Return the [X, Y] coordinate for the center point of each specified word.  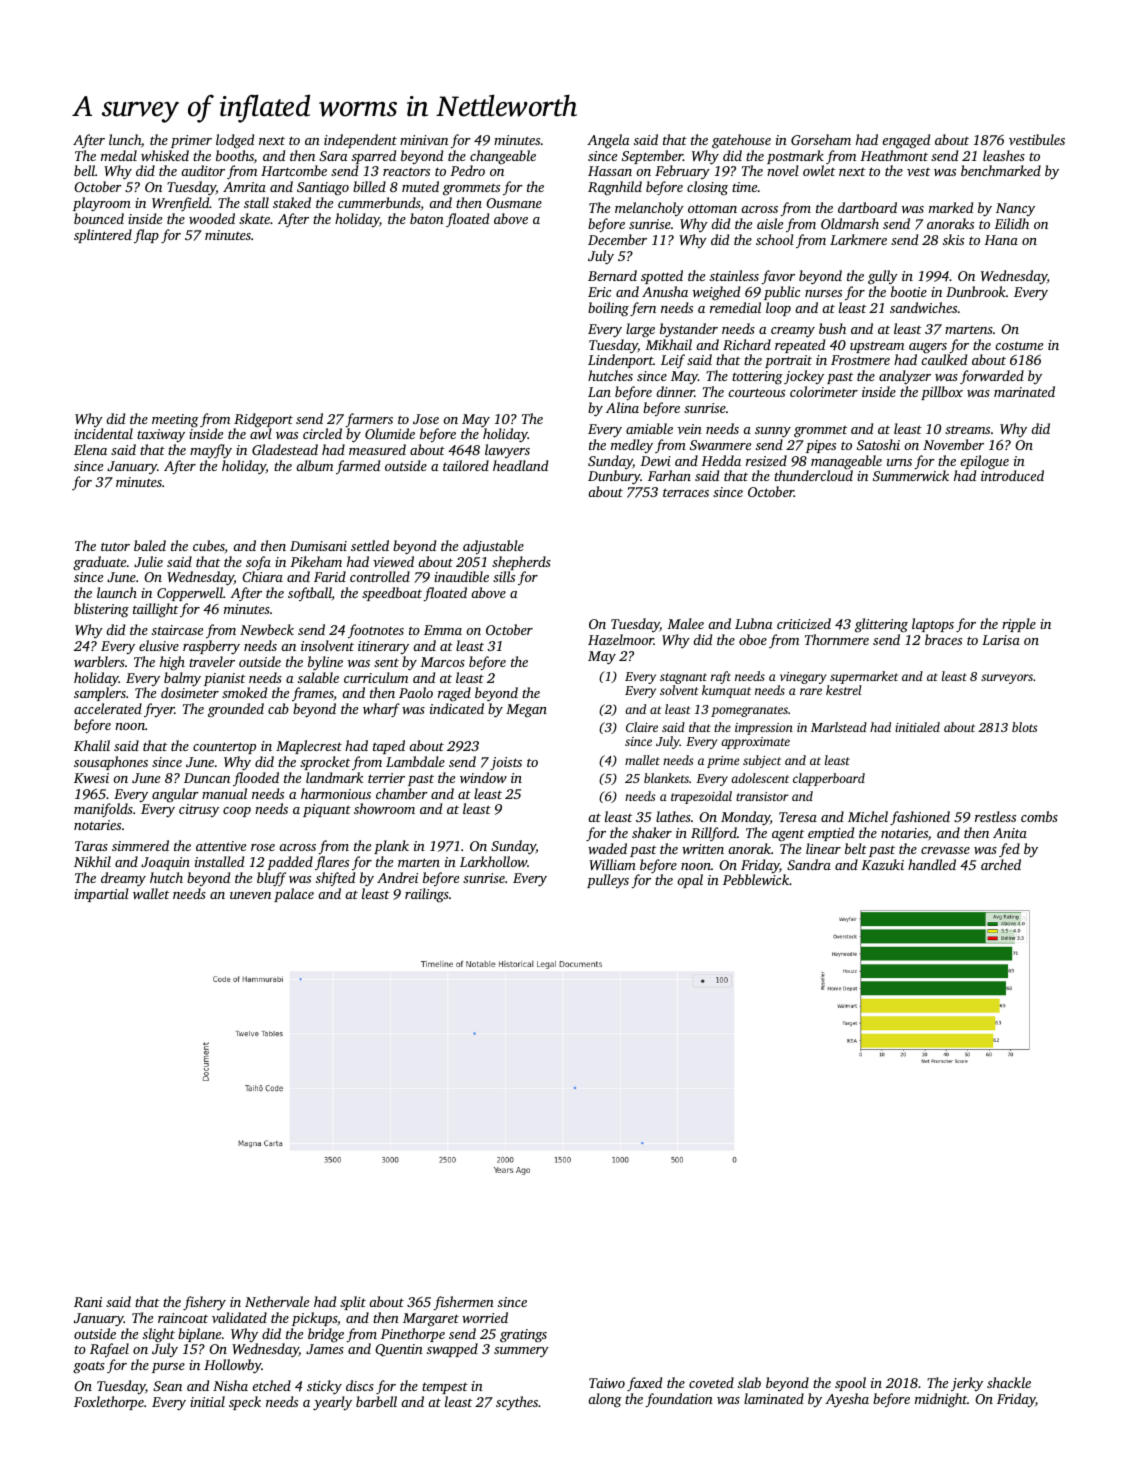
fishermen [463, 1303]
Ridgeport [263, 420]
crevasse [945, 850]
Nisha [230, 1385]
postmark [795, 157]
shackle [1009, 1382]
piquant [327, 810]
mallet [642, 760]
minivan [424, 140]
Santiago [323, 189]
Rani [88, 1302]
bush [832, 328]
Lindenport [620, 361]
